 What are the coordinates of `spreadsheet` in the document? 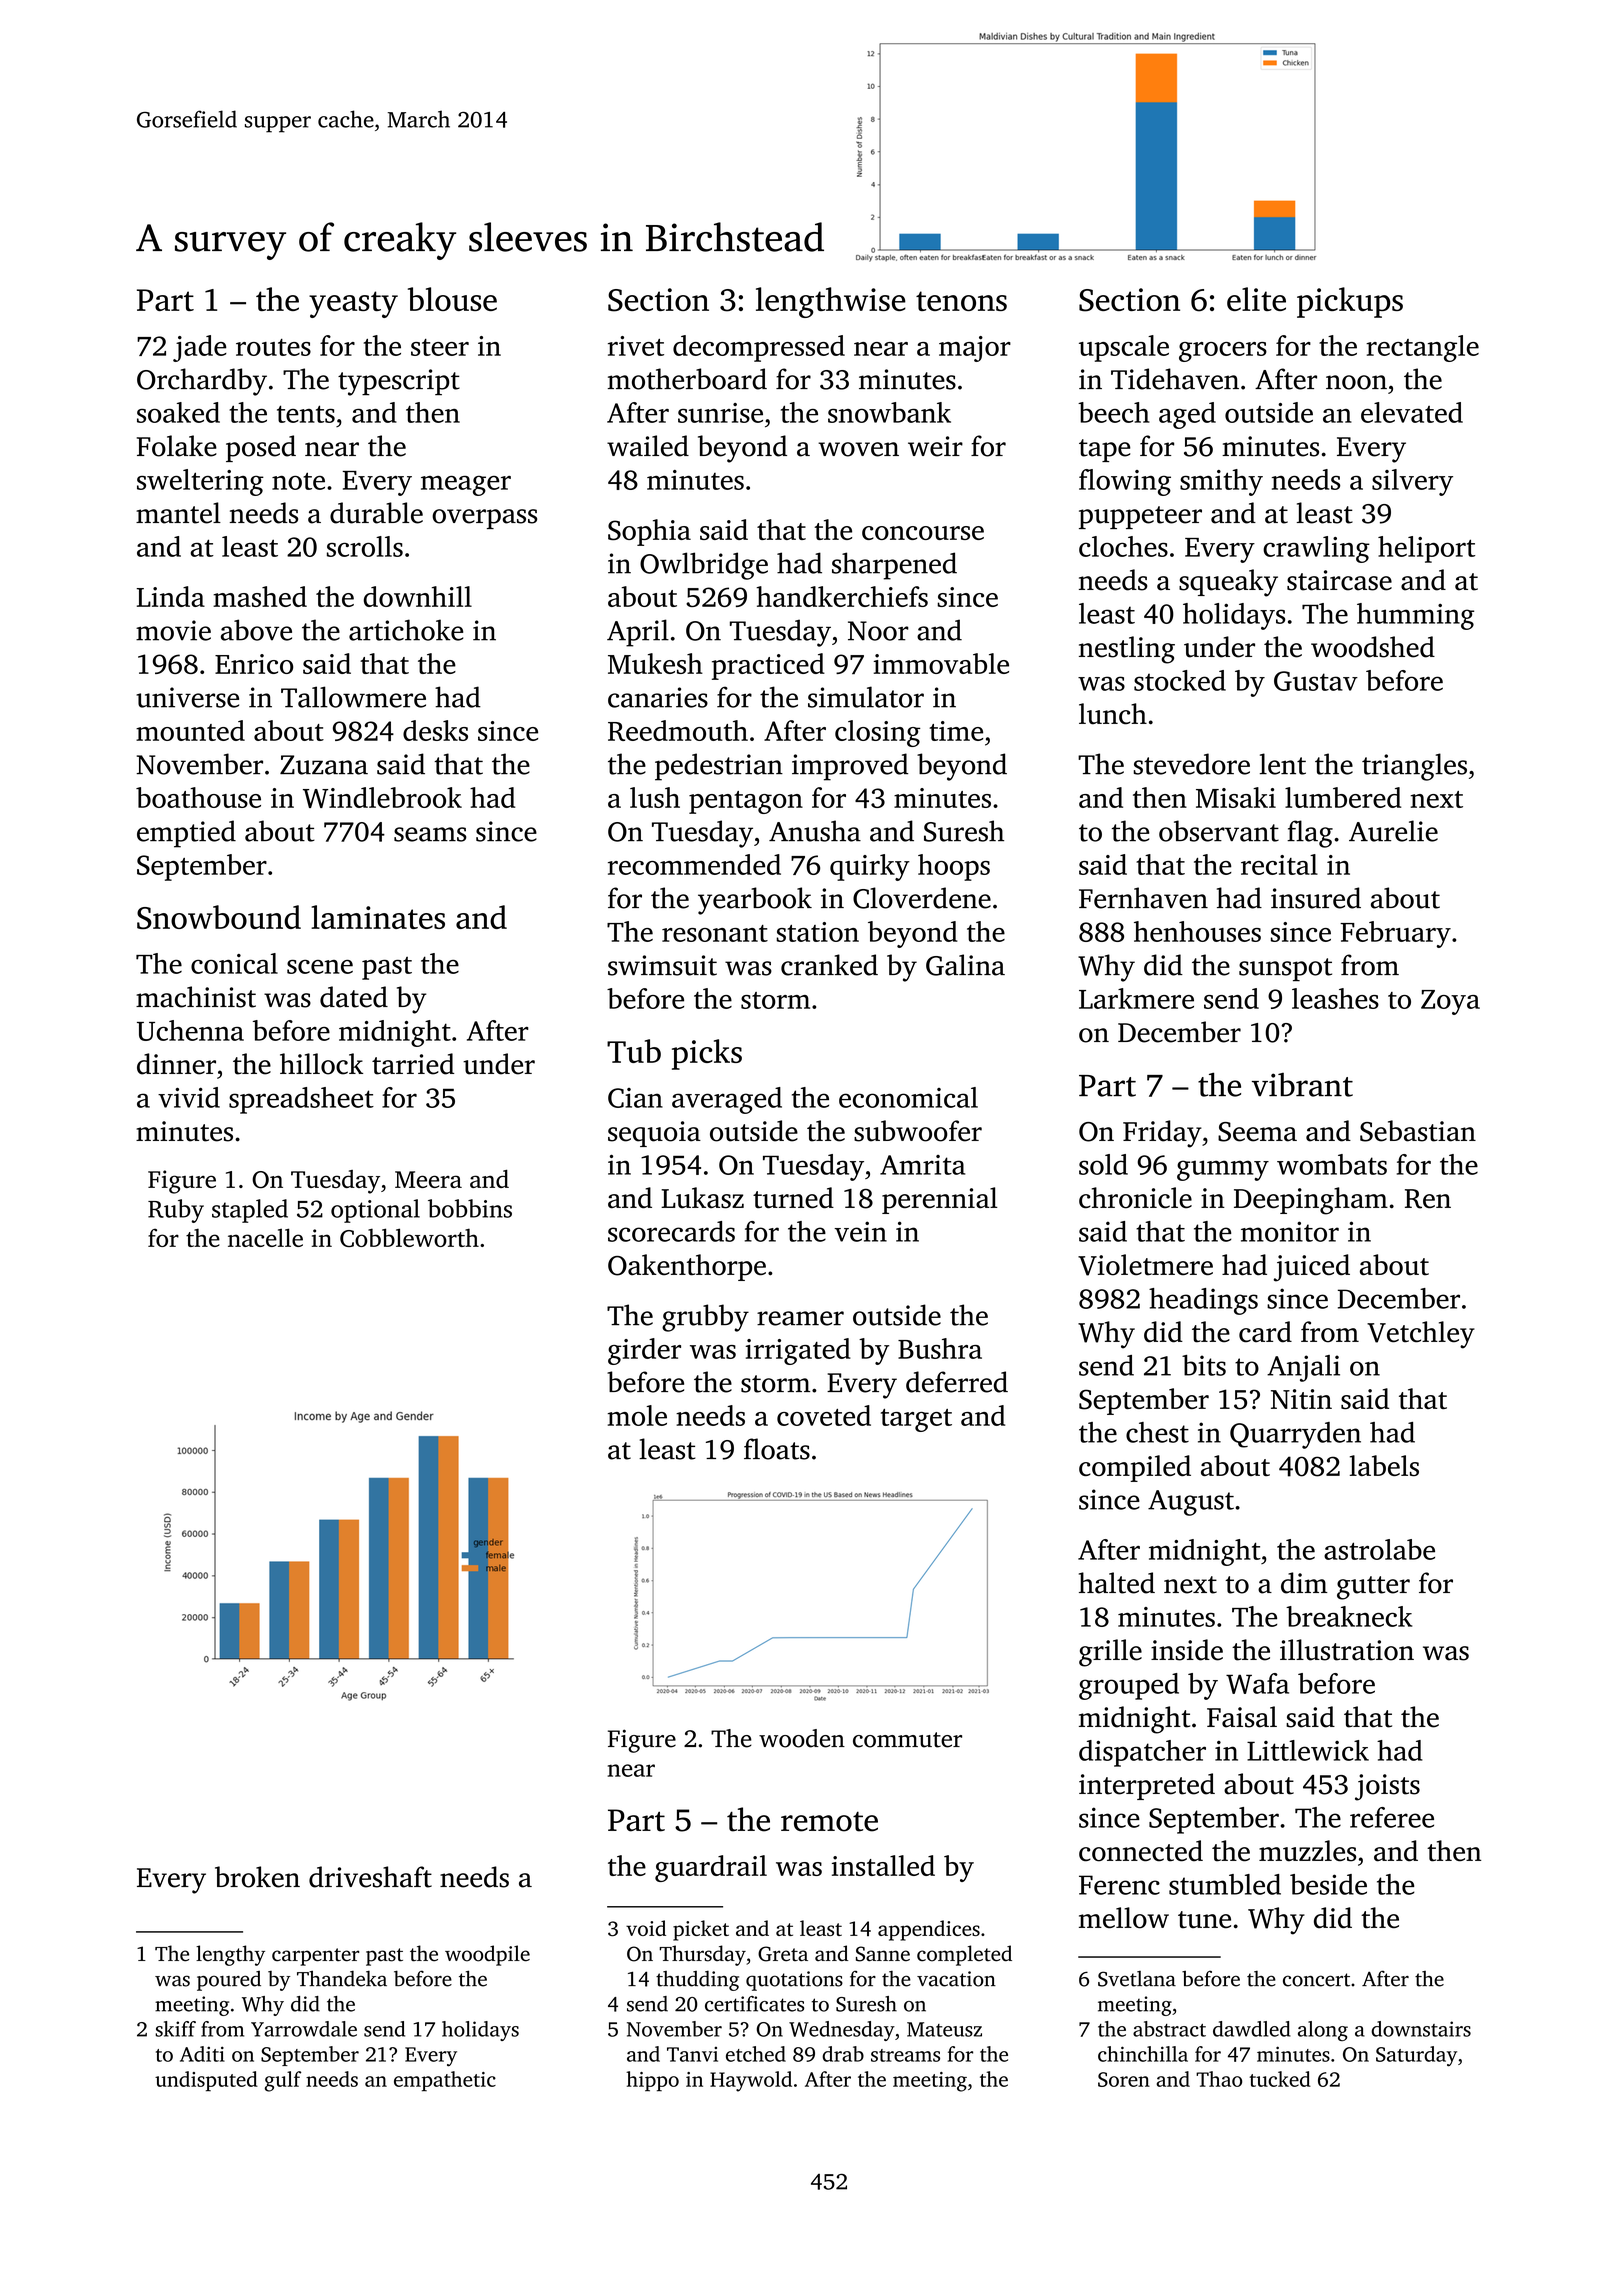 It's located at (301, 1100).
